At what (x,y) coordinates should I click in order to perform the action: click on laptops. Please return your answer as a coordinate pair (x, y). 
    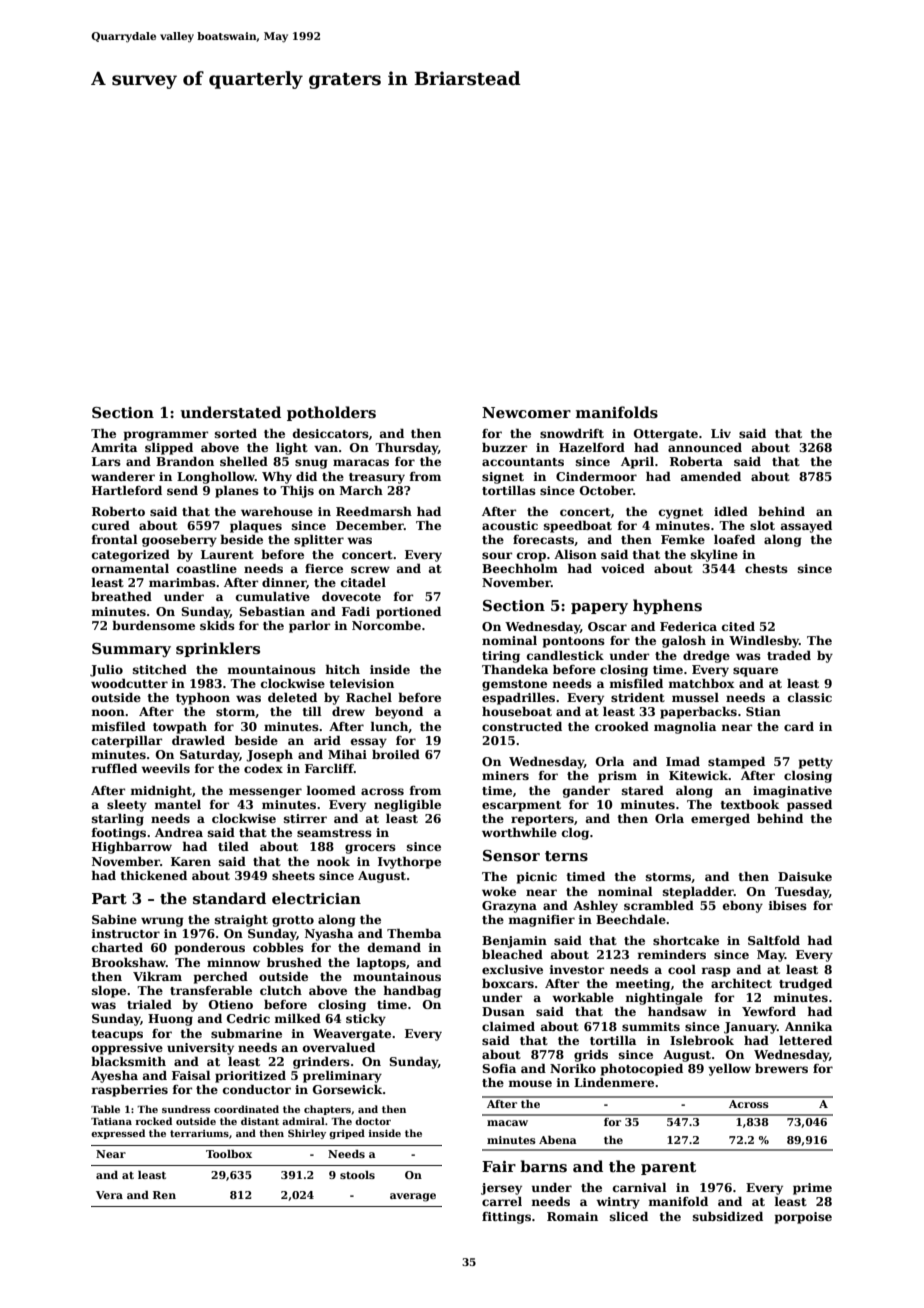
    Looking at the image, I should click on (381, 963).
